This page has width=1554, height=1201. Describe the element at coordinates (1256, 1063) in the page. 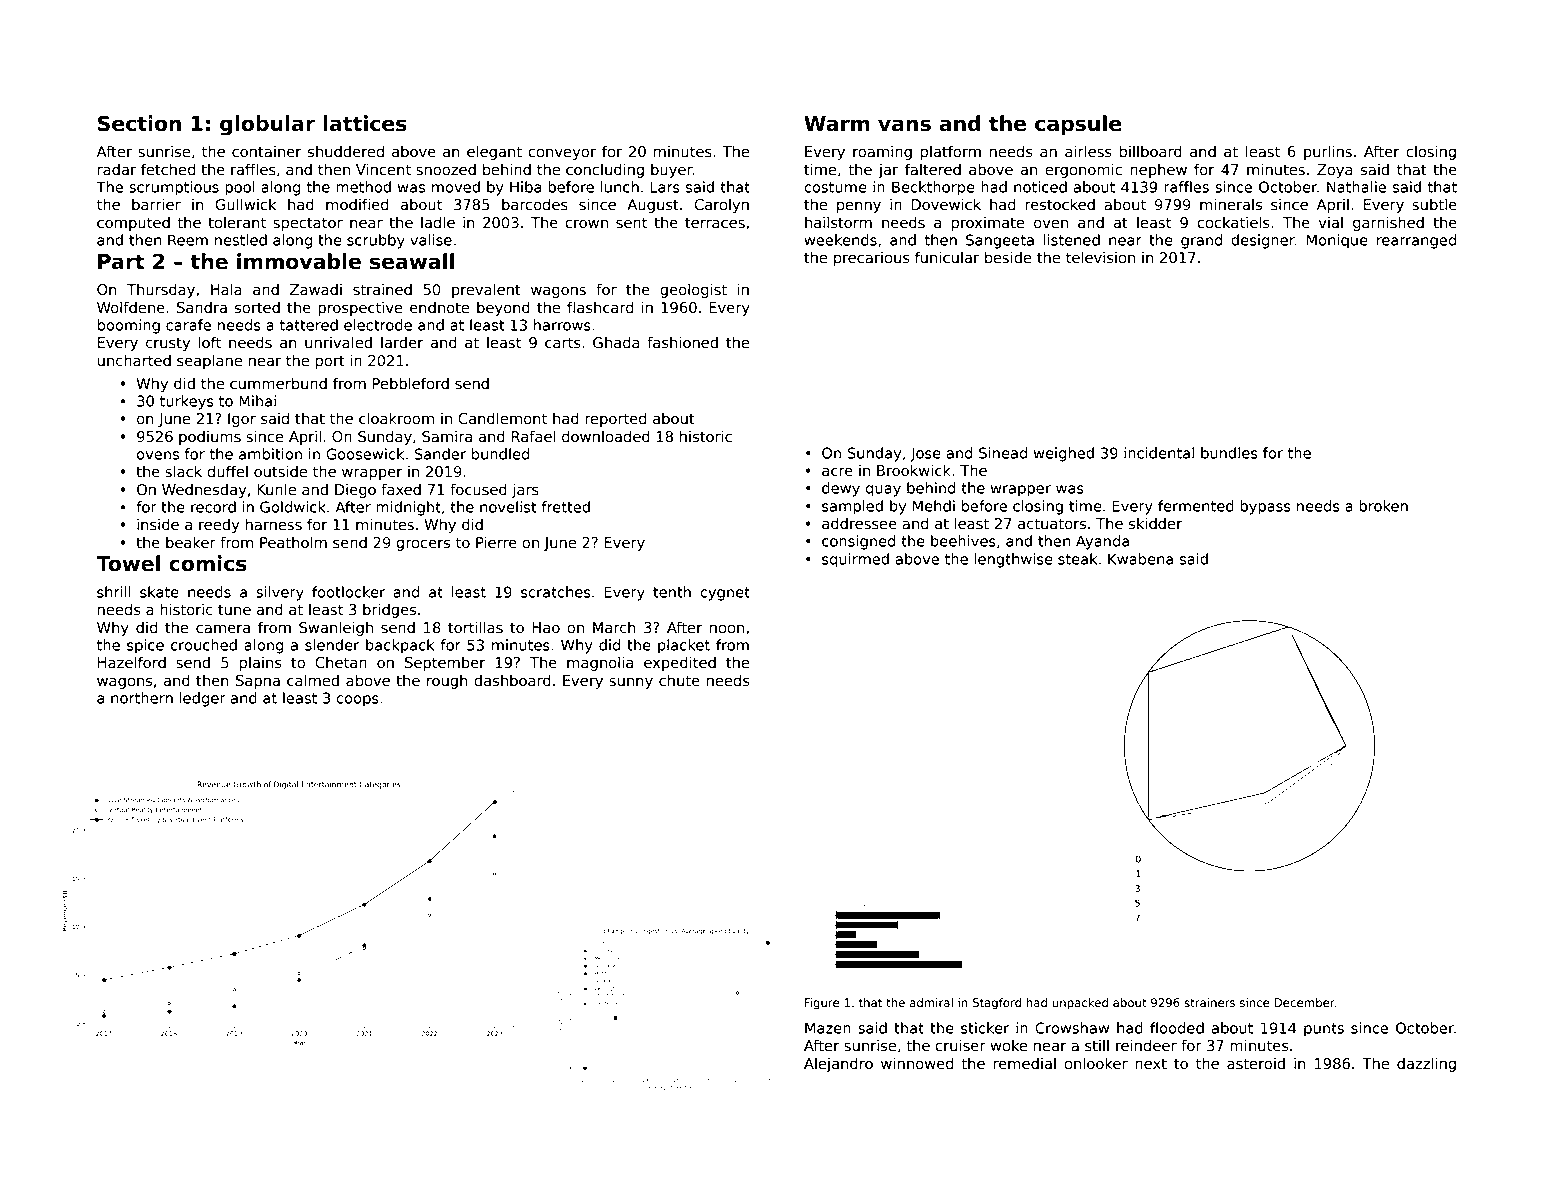

I see `asteroid` at that location.
